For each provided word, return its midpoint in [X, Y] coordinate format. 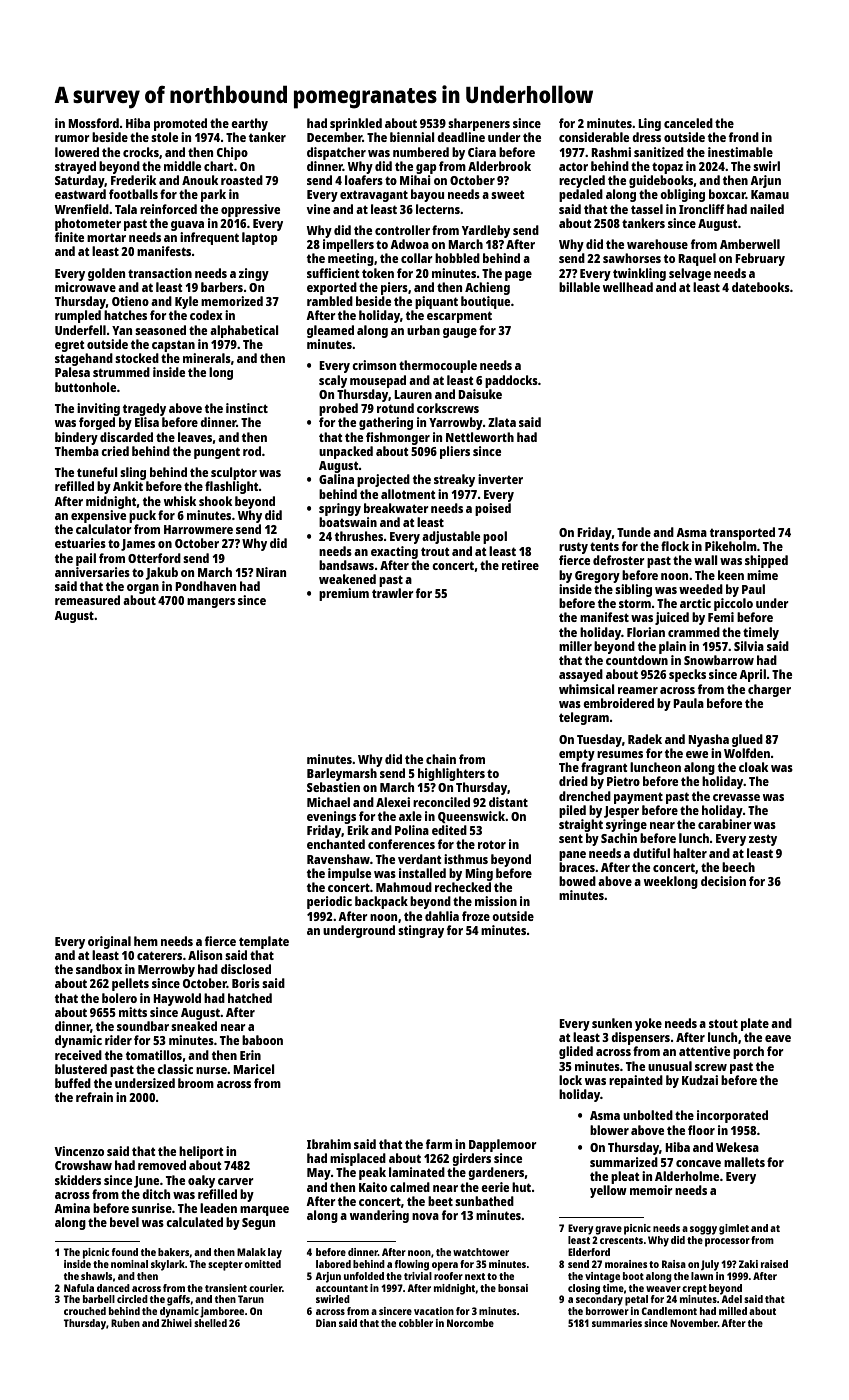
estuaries [80, 543]
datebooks [761, 287]
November [694, 1323]
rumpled [78, 316]
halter [690, 853]
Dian [326, 1323]
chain [441, 759]
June [146, 1182]
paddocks [511, 381]
